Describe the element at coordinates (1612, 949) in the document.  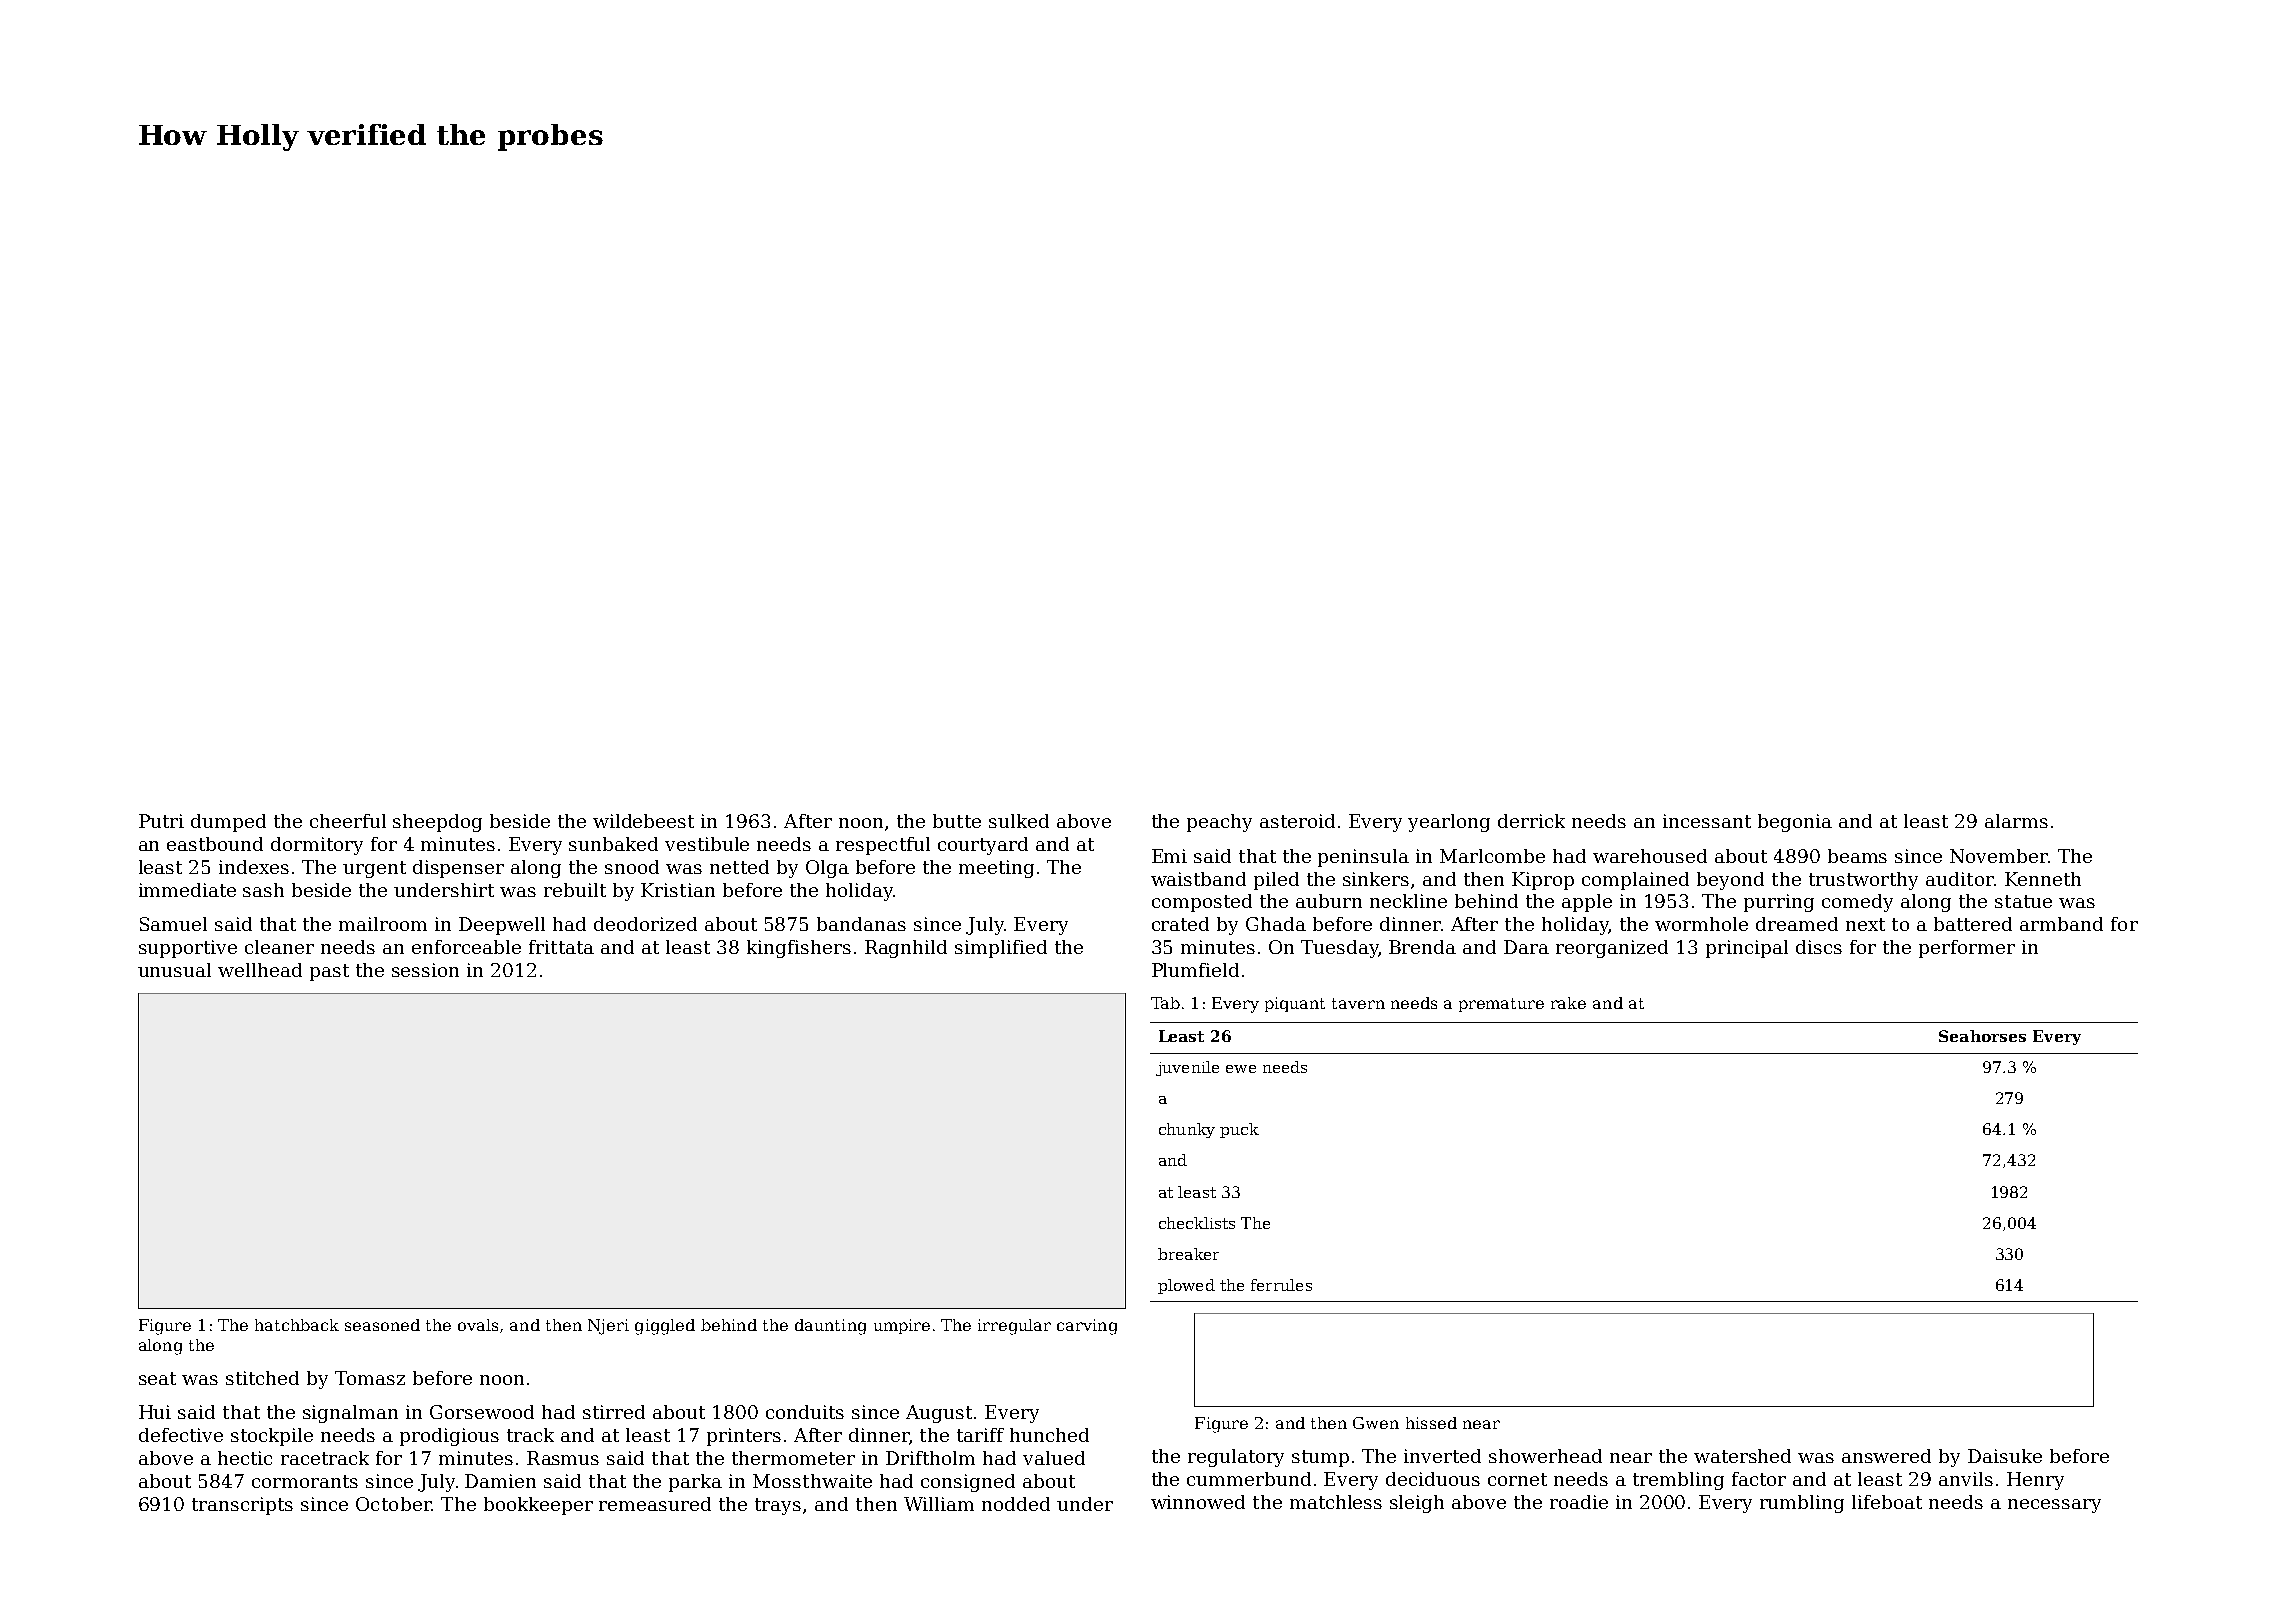
I see `reorganized` at that location.
